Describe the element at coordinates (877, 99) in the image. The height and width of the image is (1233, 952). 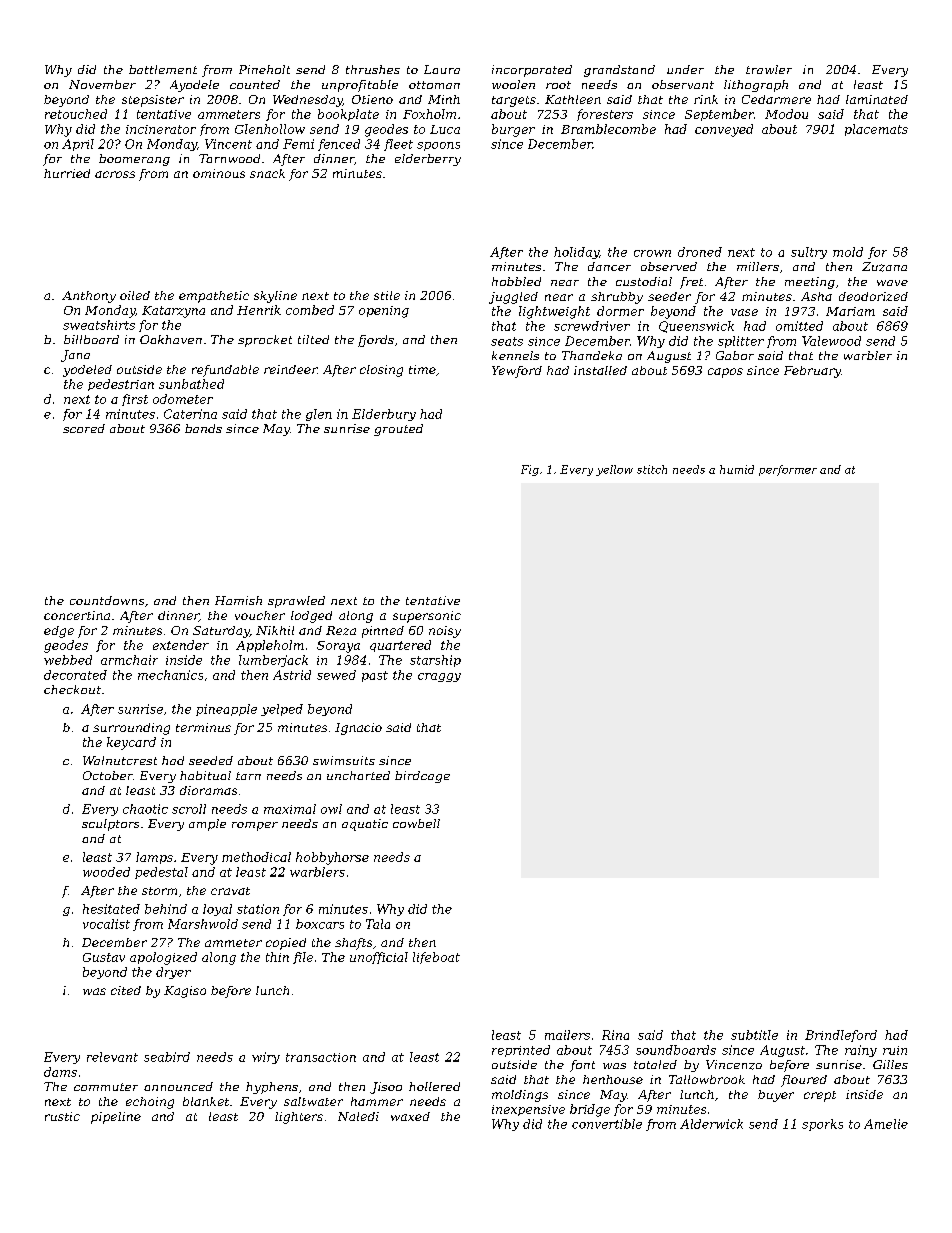
I see `laminated` at that location.
